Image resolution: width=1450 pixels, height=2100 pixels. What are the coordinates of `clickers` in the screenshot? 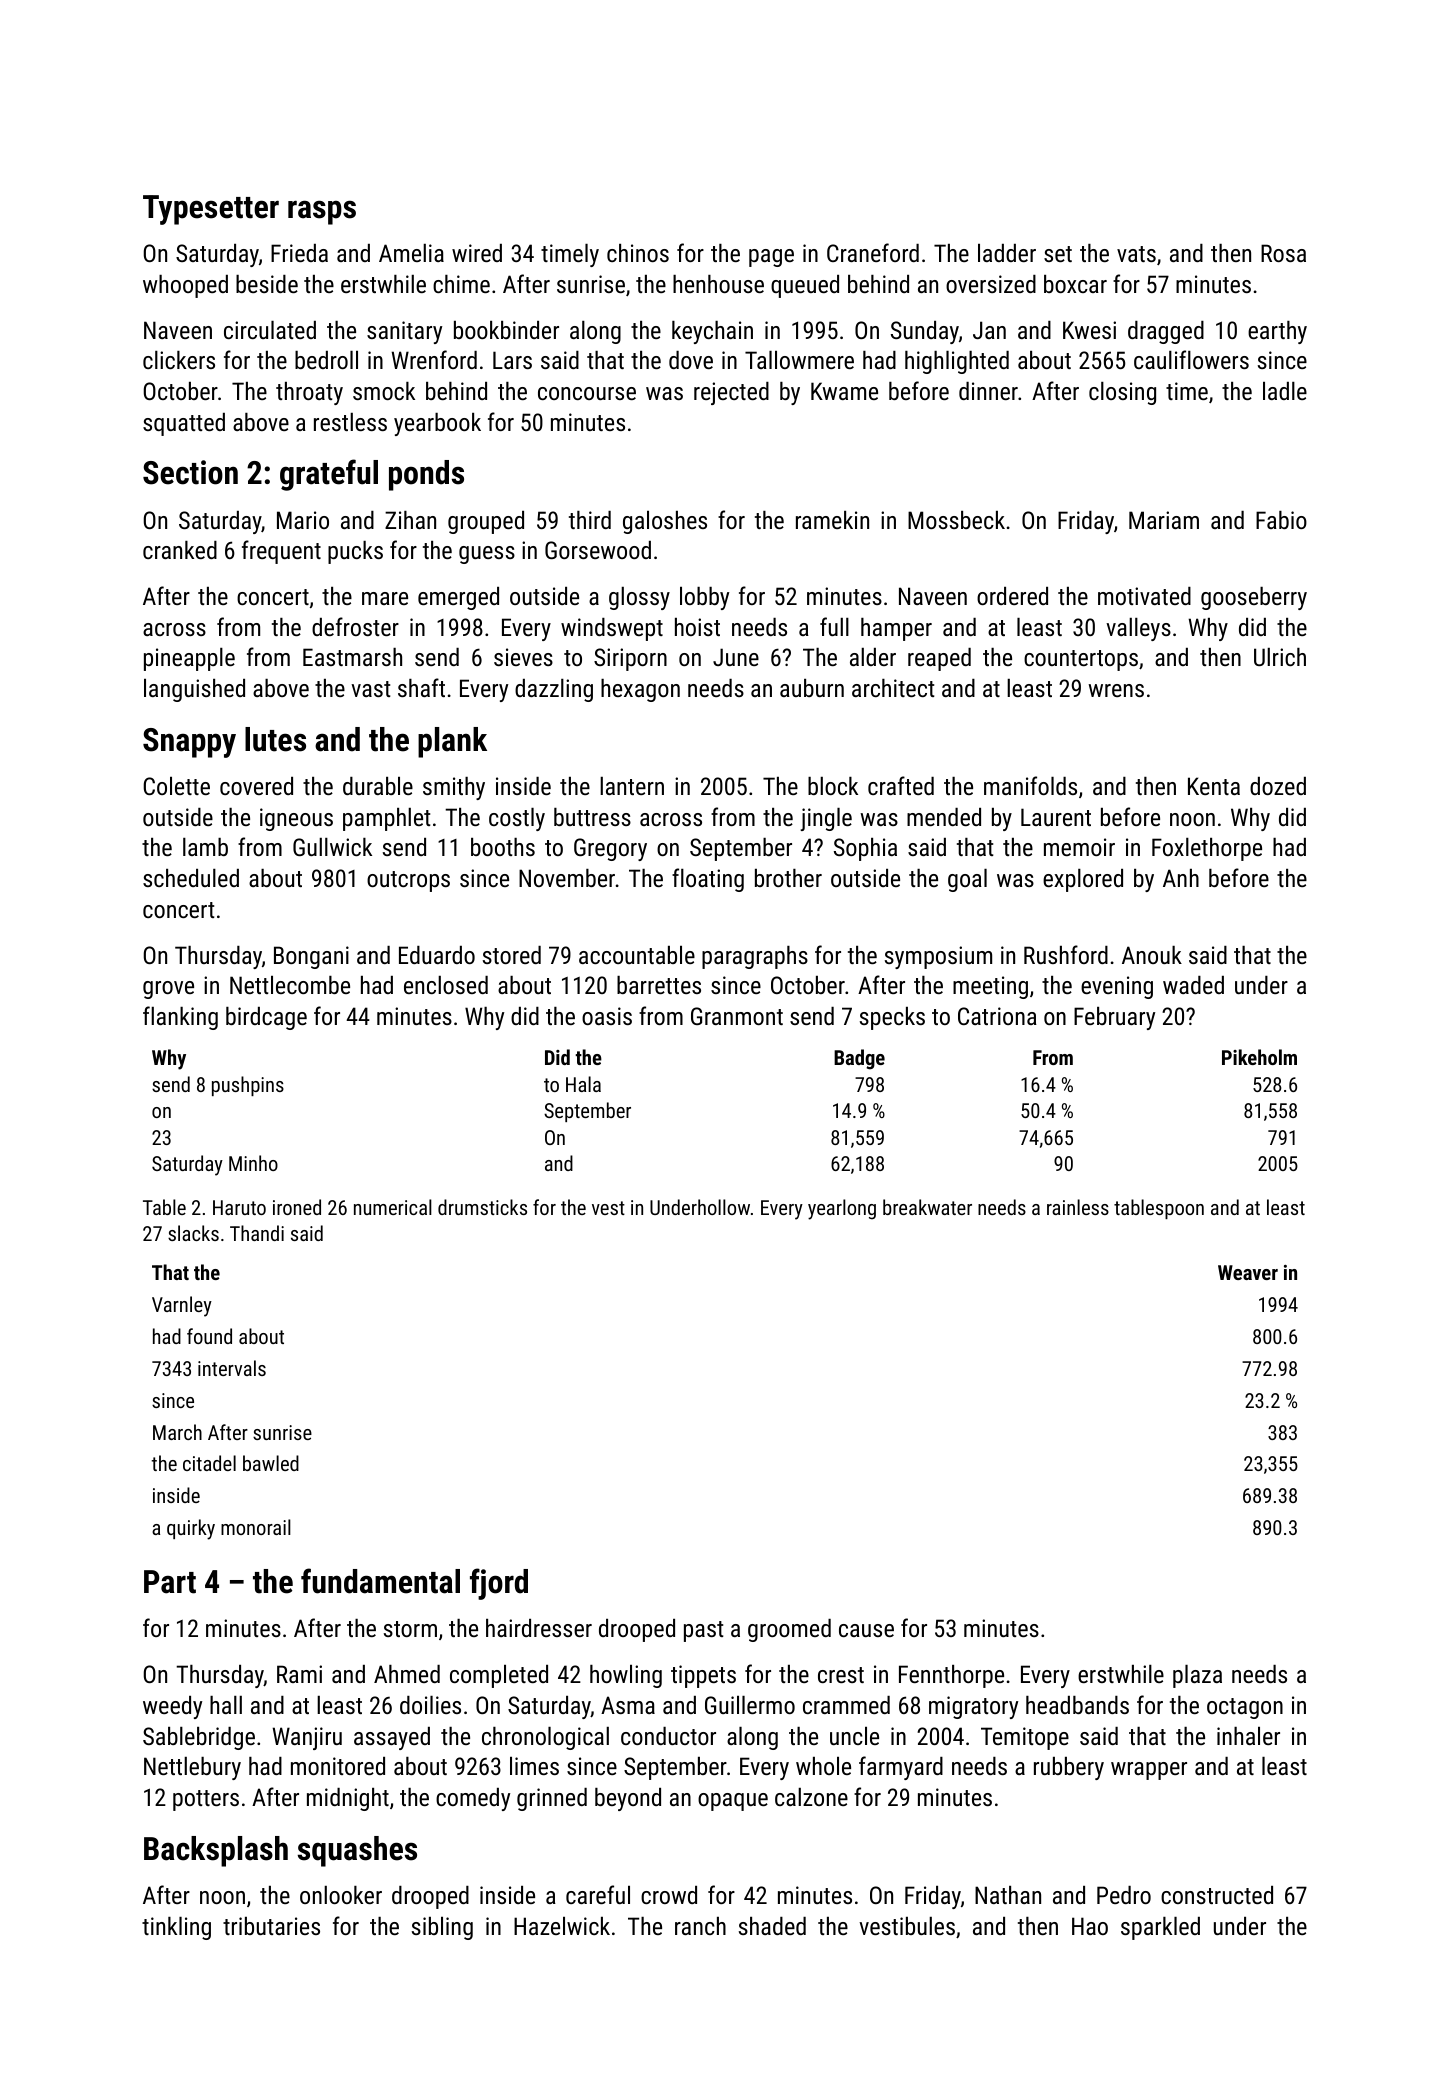 It's located at (179, 360).
